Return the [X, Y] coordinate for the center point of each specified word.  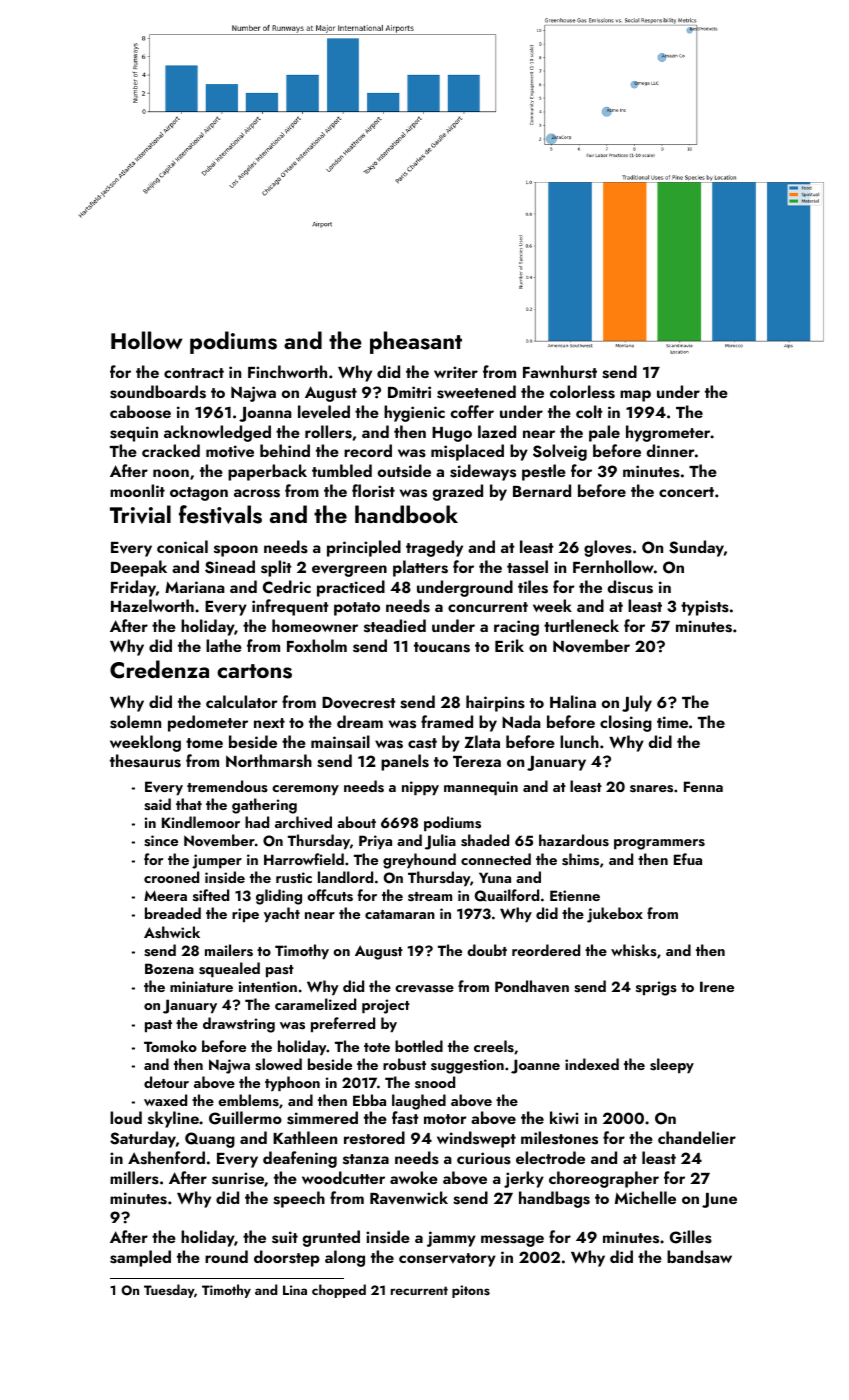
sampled [140, 1258]
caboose [140, 412]
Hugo [452, 434]
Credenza [159, 669]
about [356, 822]
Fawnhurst [560, 372]
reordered [546, 950]
